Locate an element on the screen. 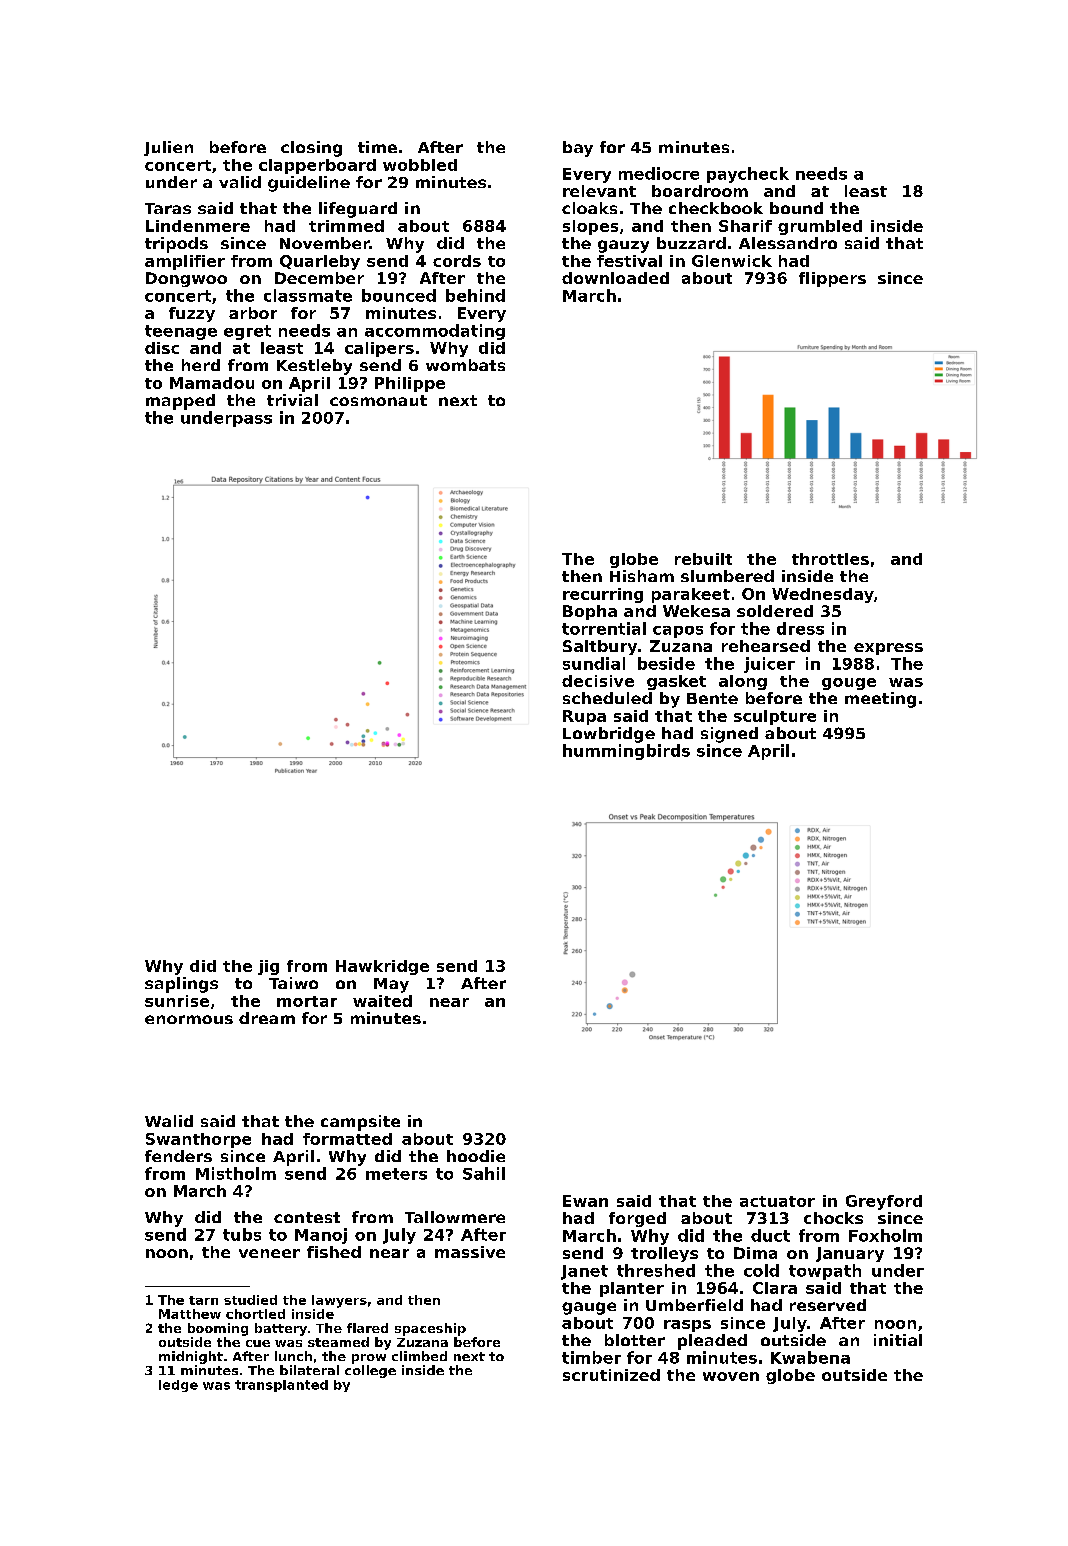 The width and height of the screenshot is (1068, 1546). flippers is located at coordinates (832, 279).
